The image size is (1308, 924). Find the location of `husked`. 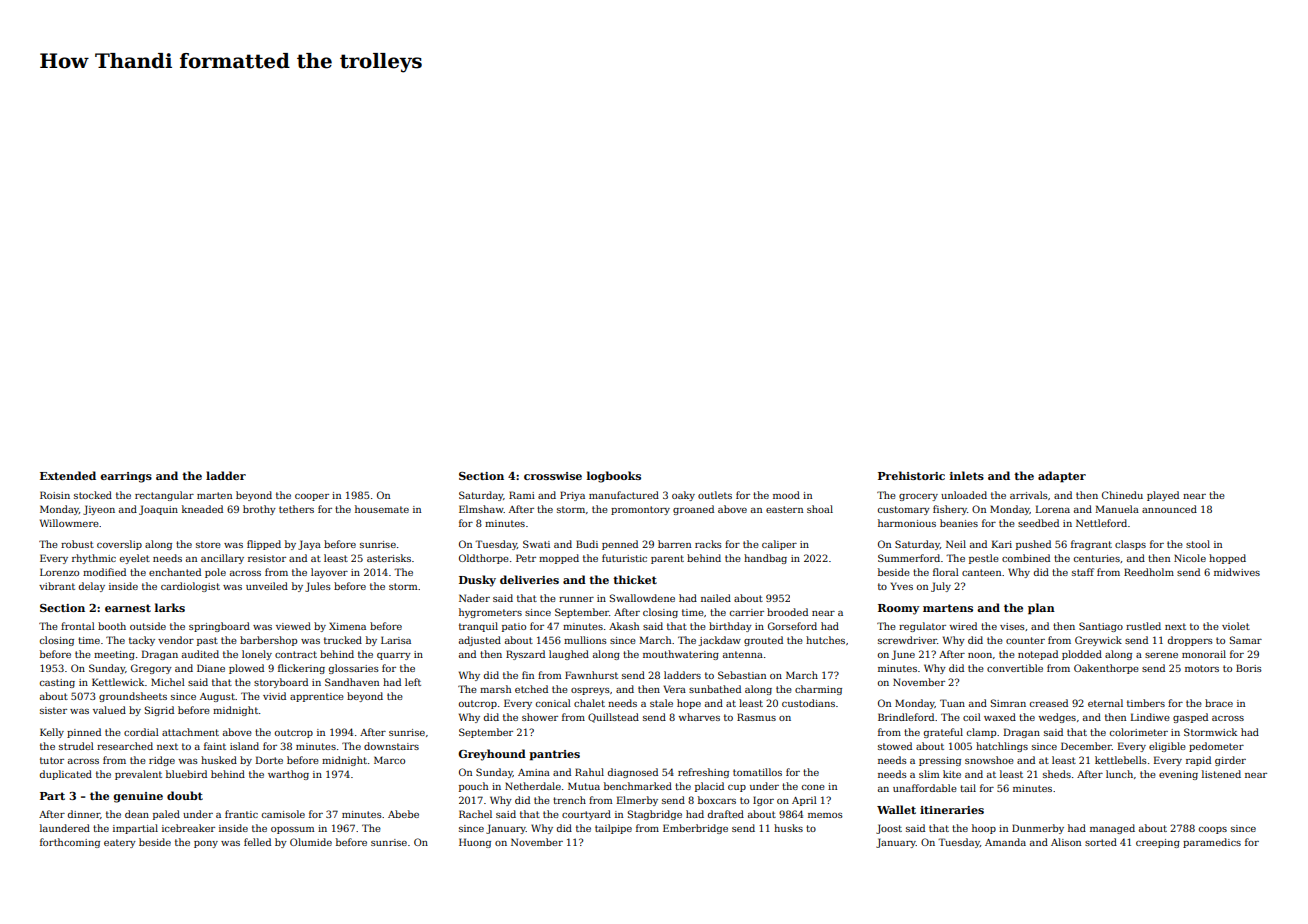

husked is located at coordinates (219, 760).
